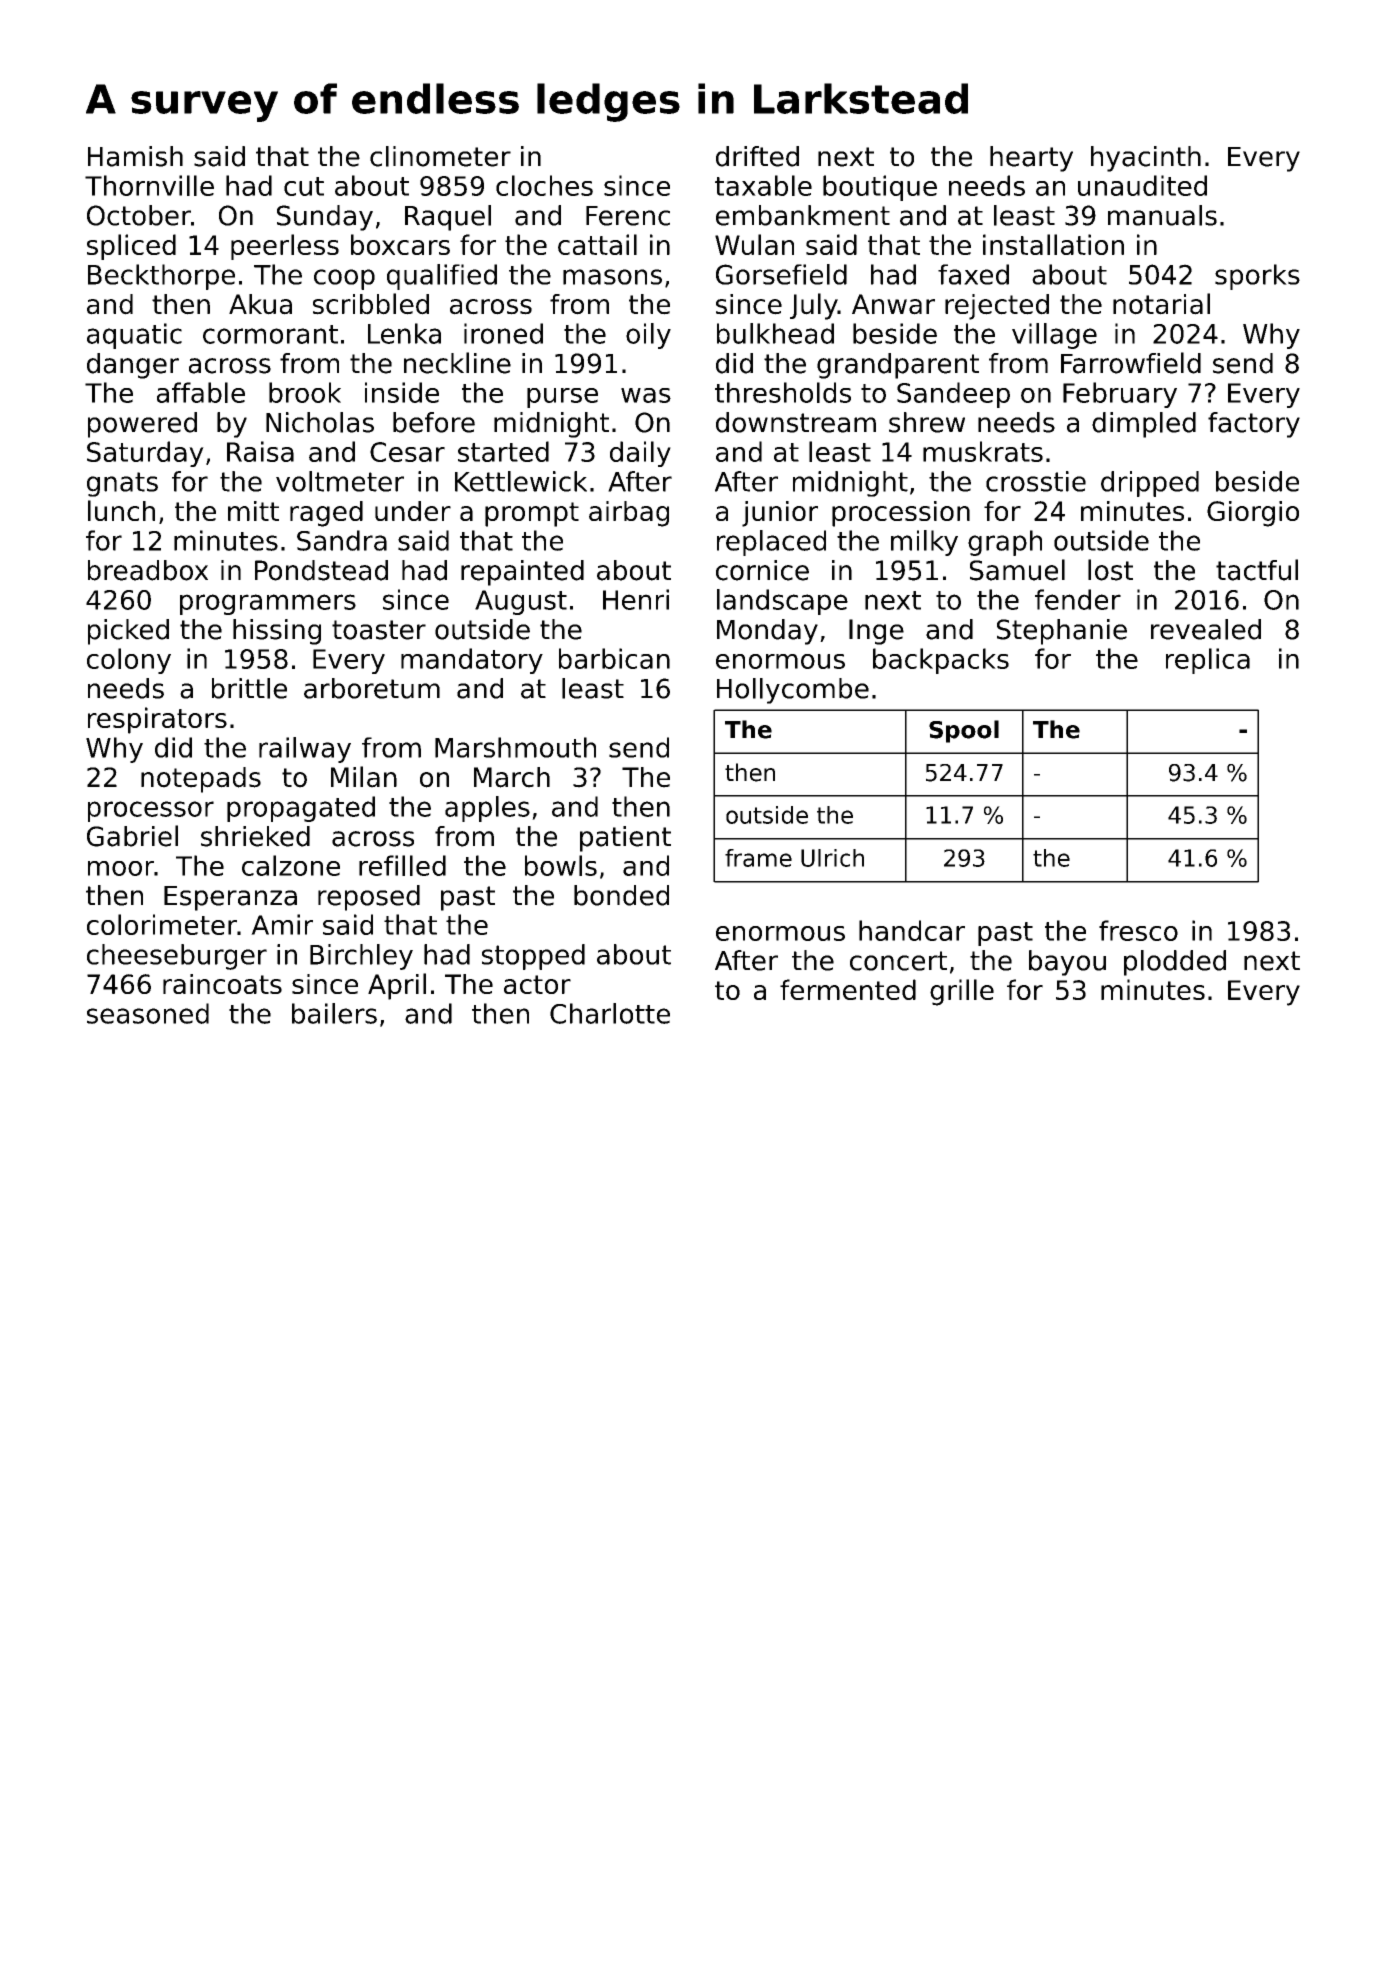  Describe the element at coordinates (142, 425) in the screenshot. I see `powered` at that location.
